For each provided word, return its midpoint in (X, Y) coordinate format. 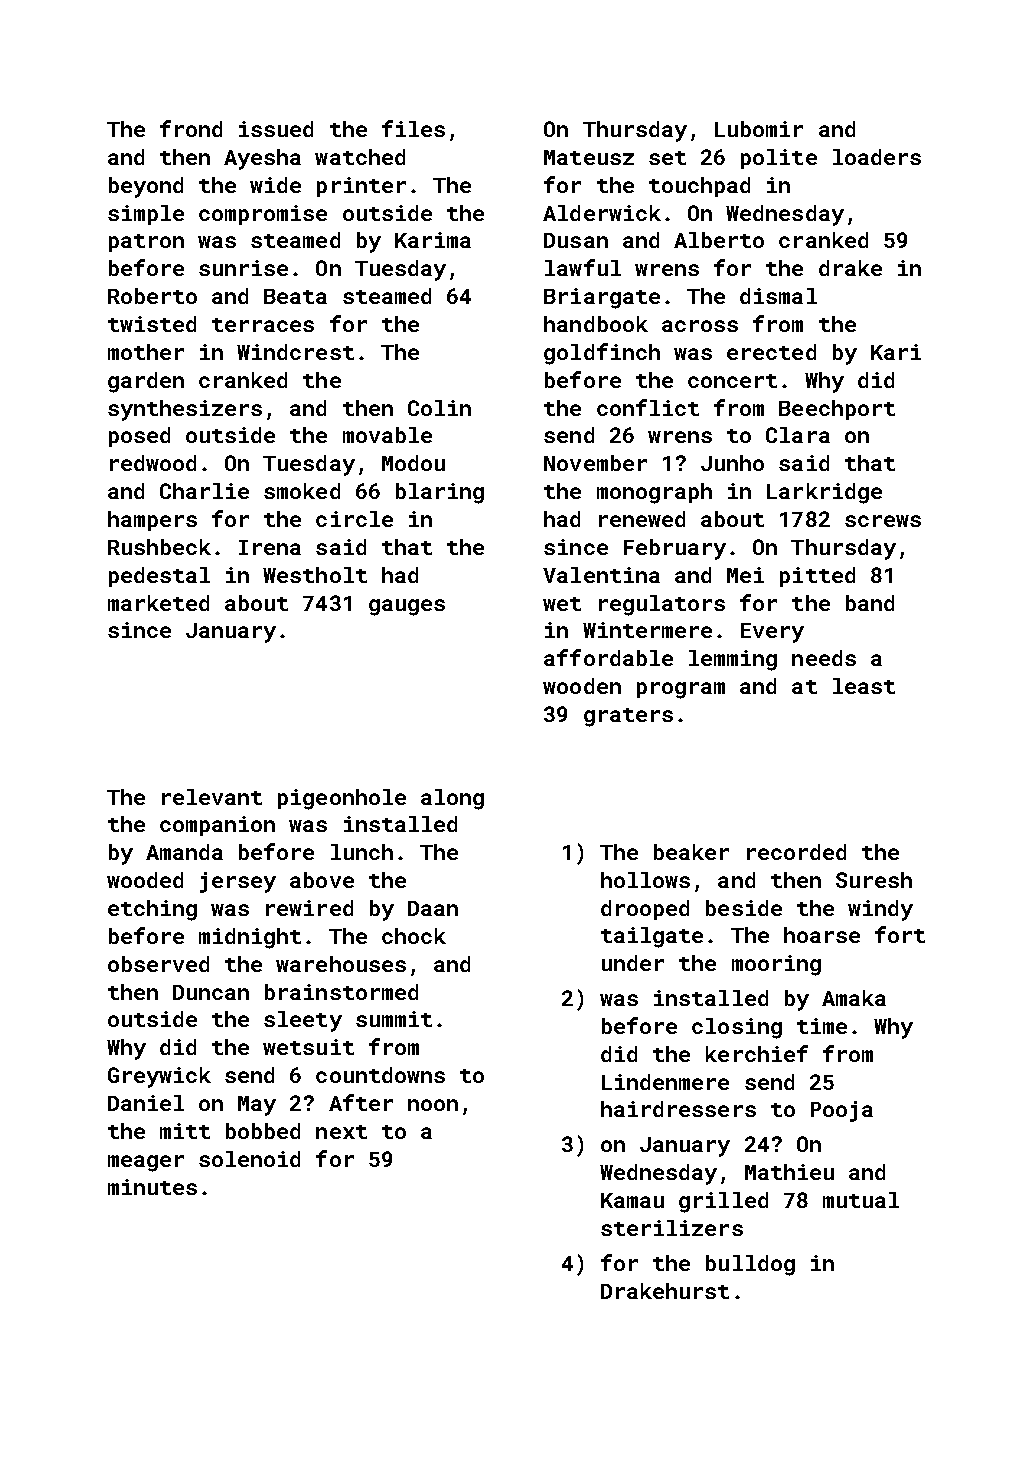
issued (276, 129)
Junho (732, 463)
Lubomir (759, 129)
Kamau (632, 1200)
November (595, 463)
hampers (152, 521)
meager (146, 1163)
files (413, 128)
